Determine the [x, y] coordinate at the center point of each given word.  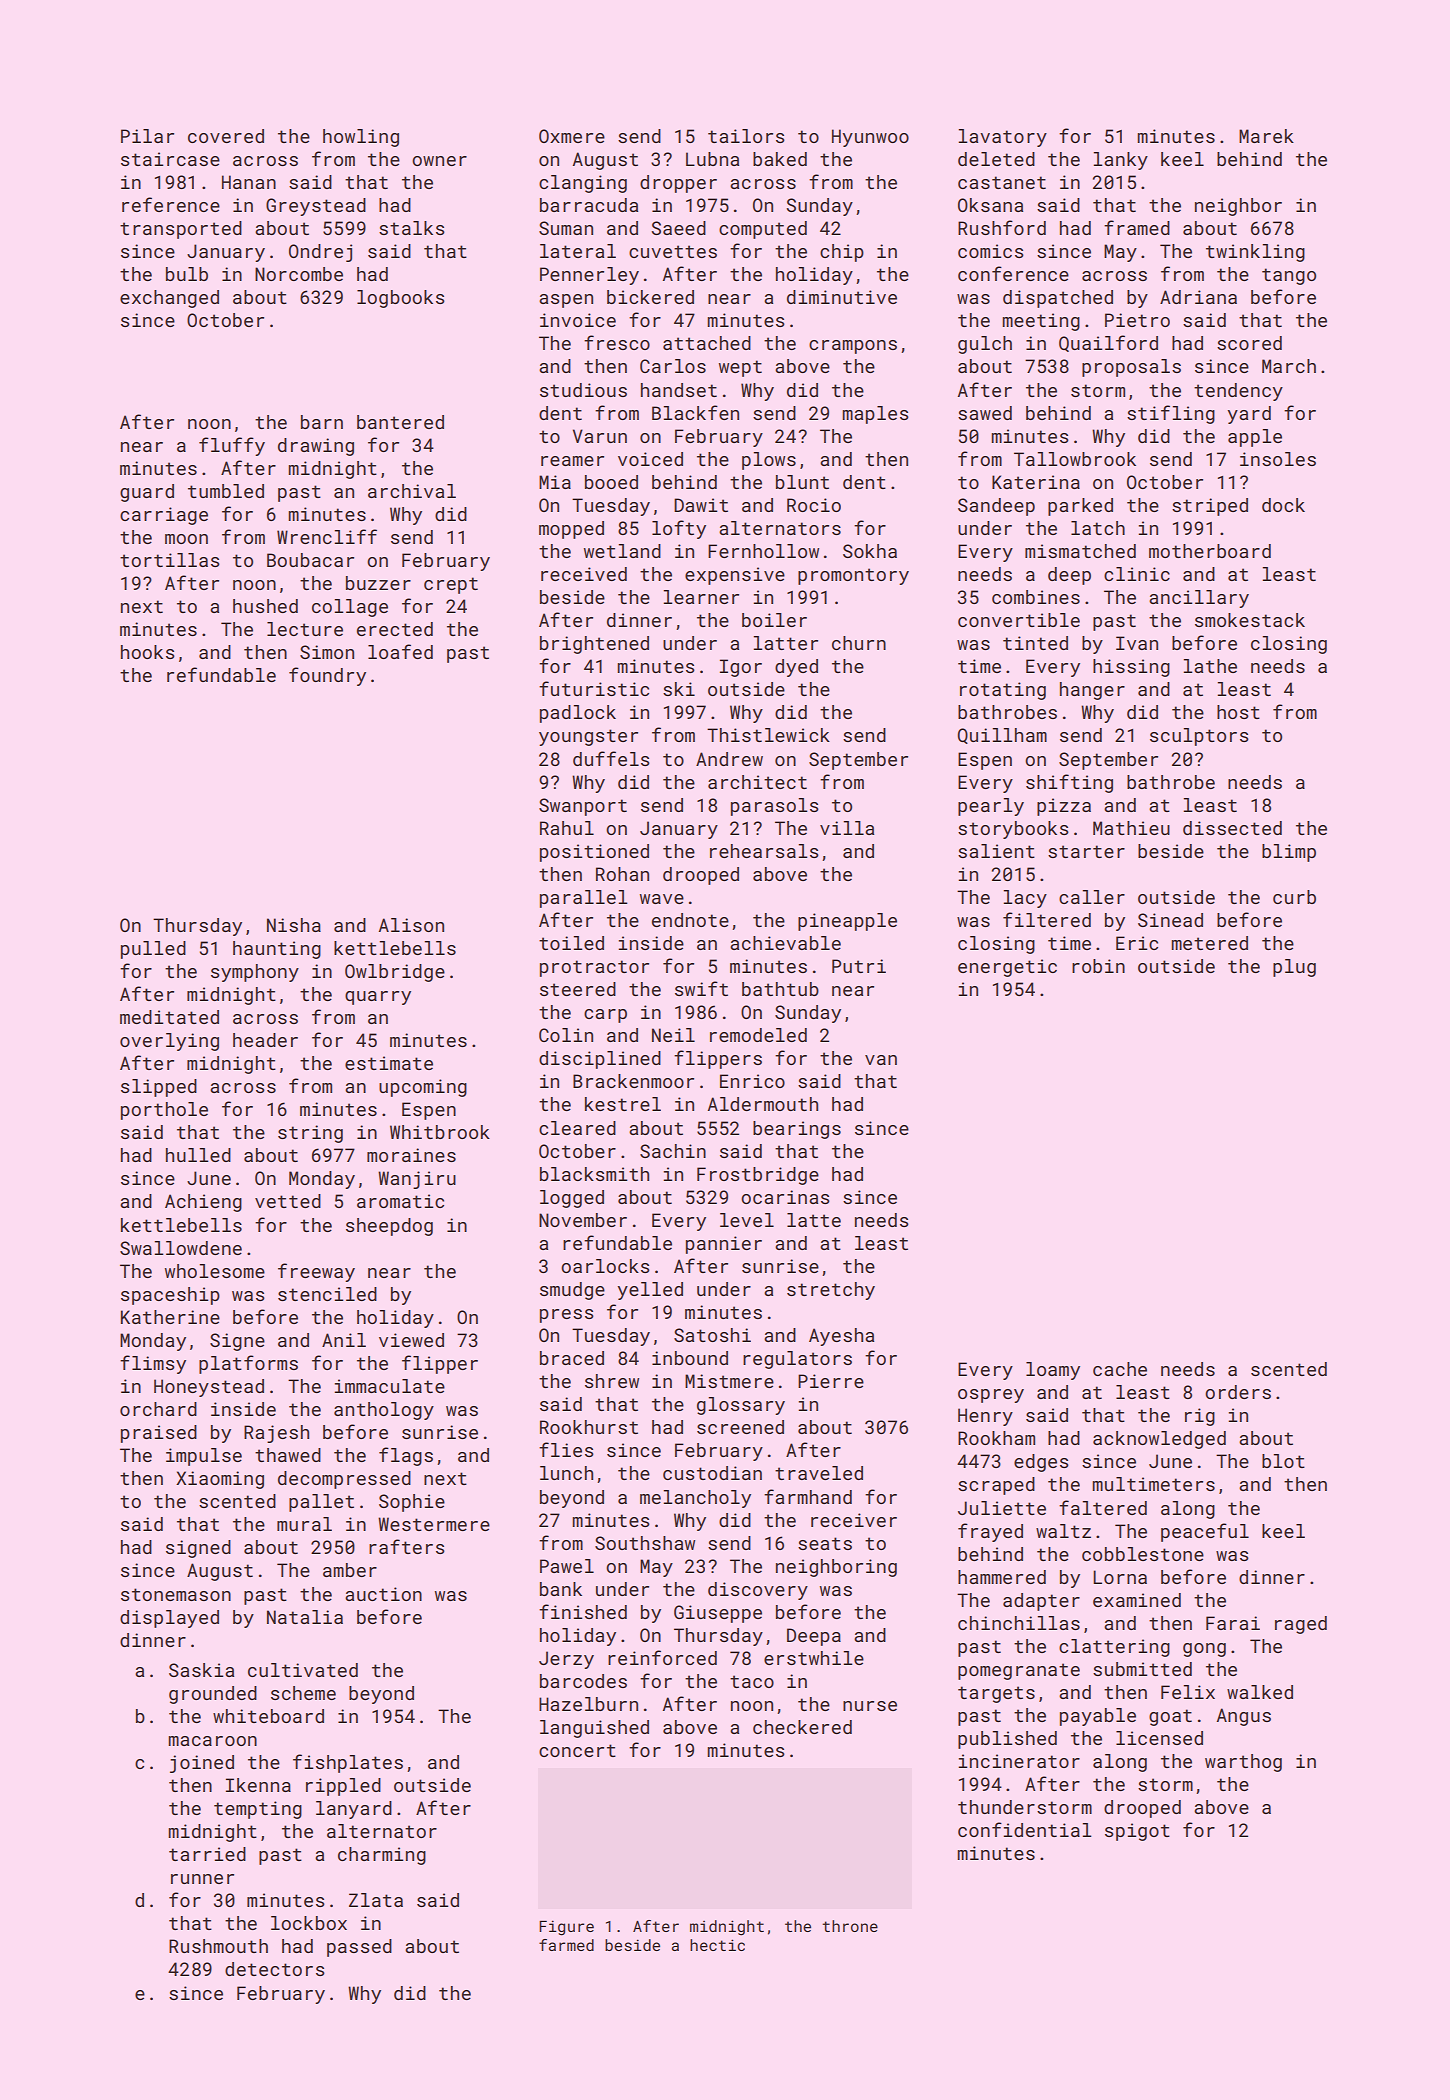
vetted [288, 1201]
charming [382, 1856]
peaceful [1205, 1532]
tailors [746, 136]
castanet [1002, 182]
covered [226, 136]
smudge [572, 1291]
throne [850, 1926]
